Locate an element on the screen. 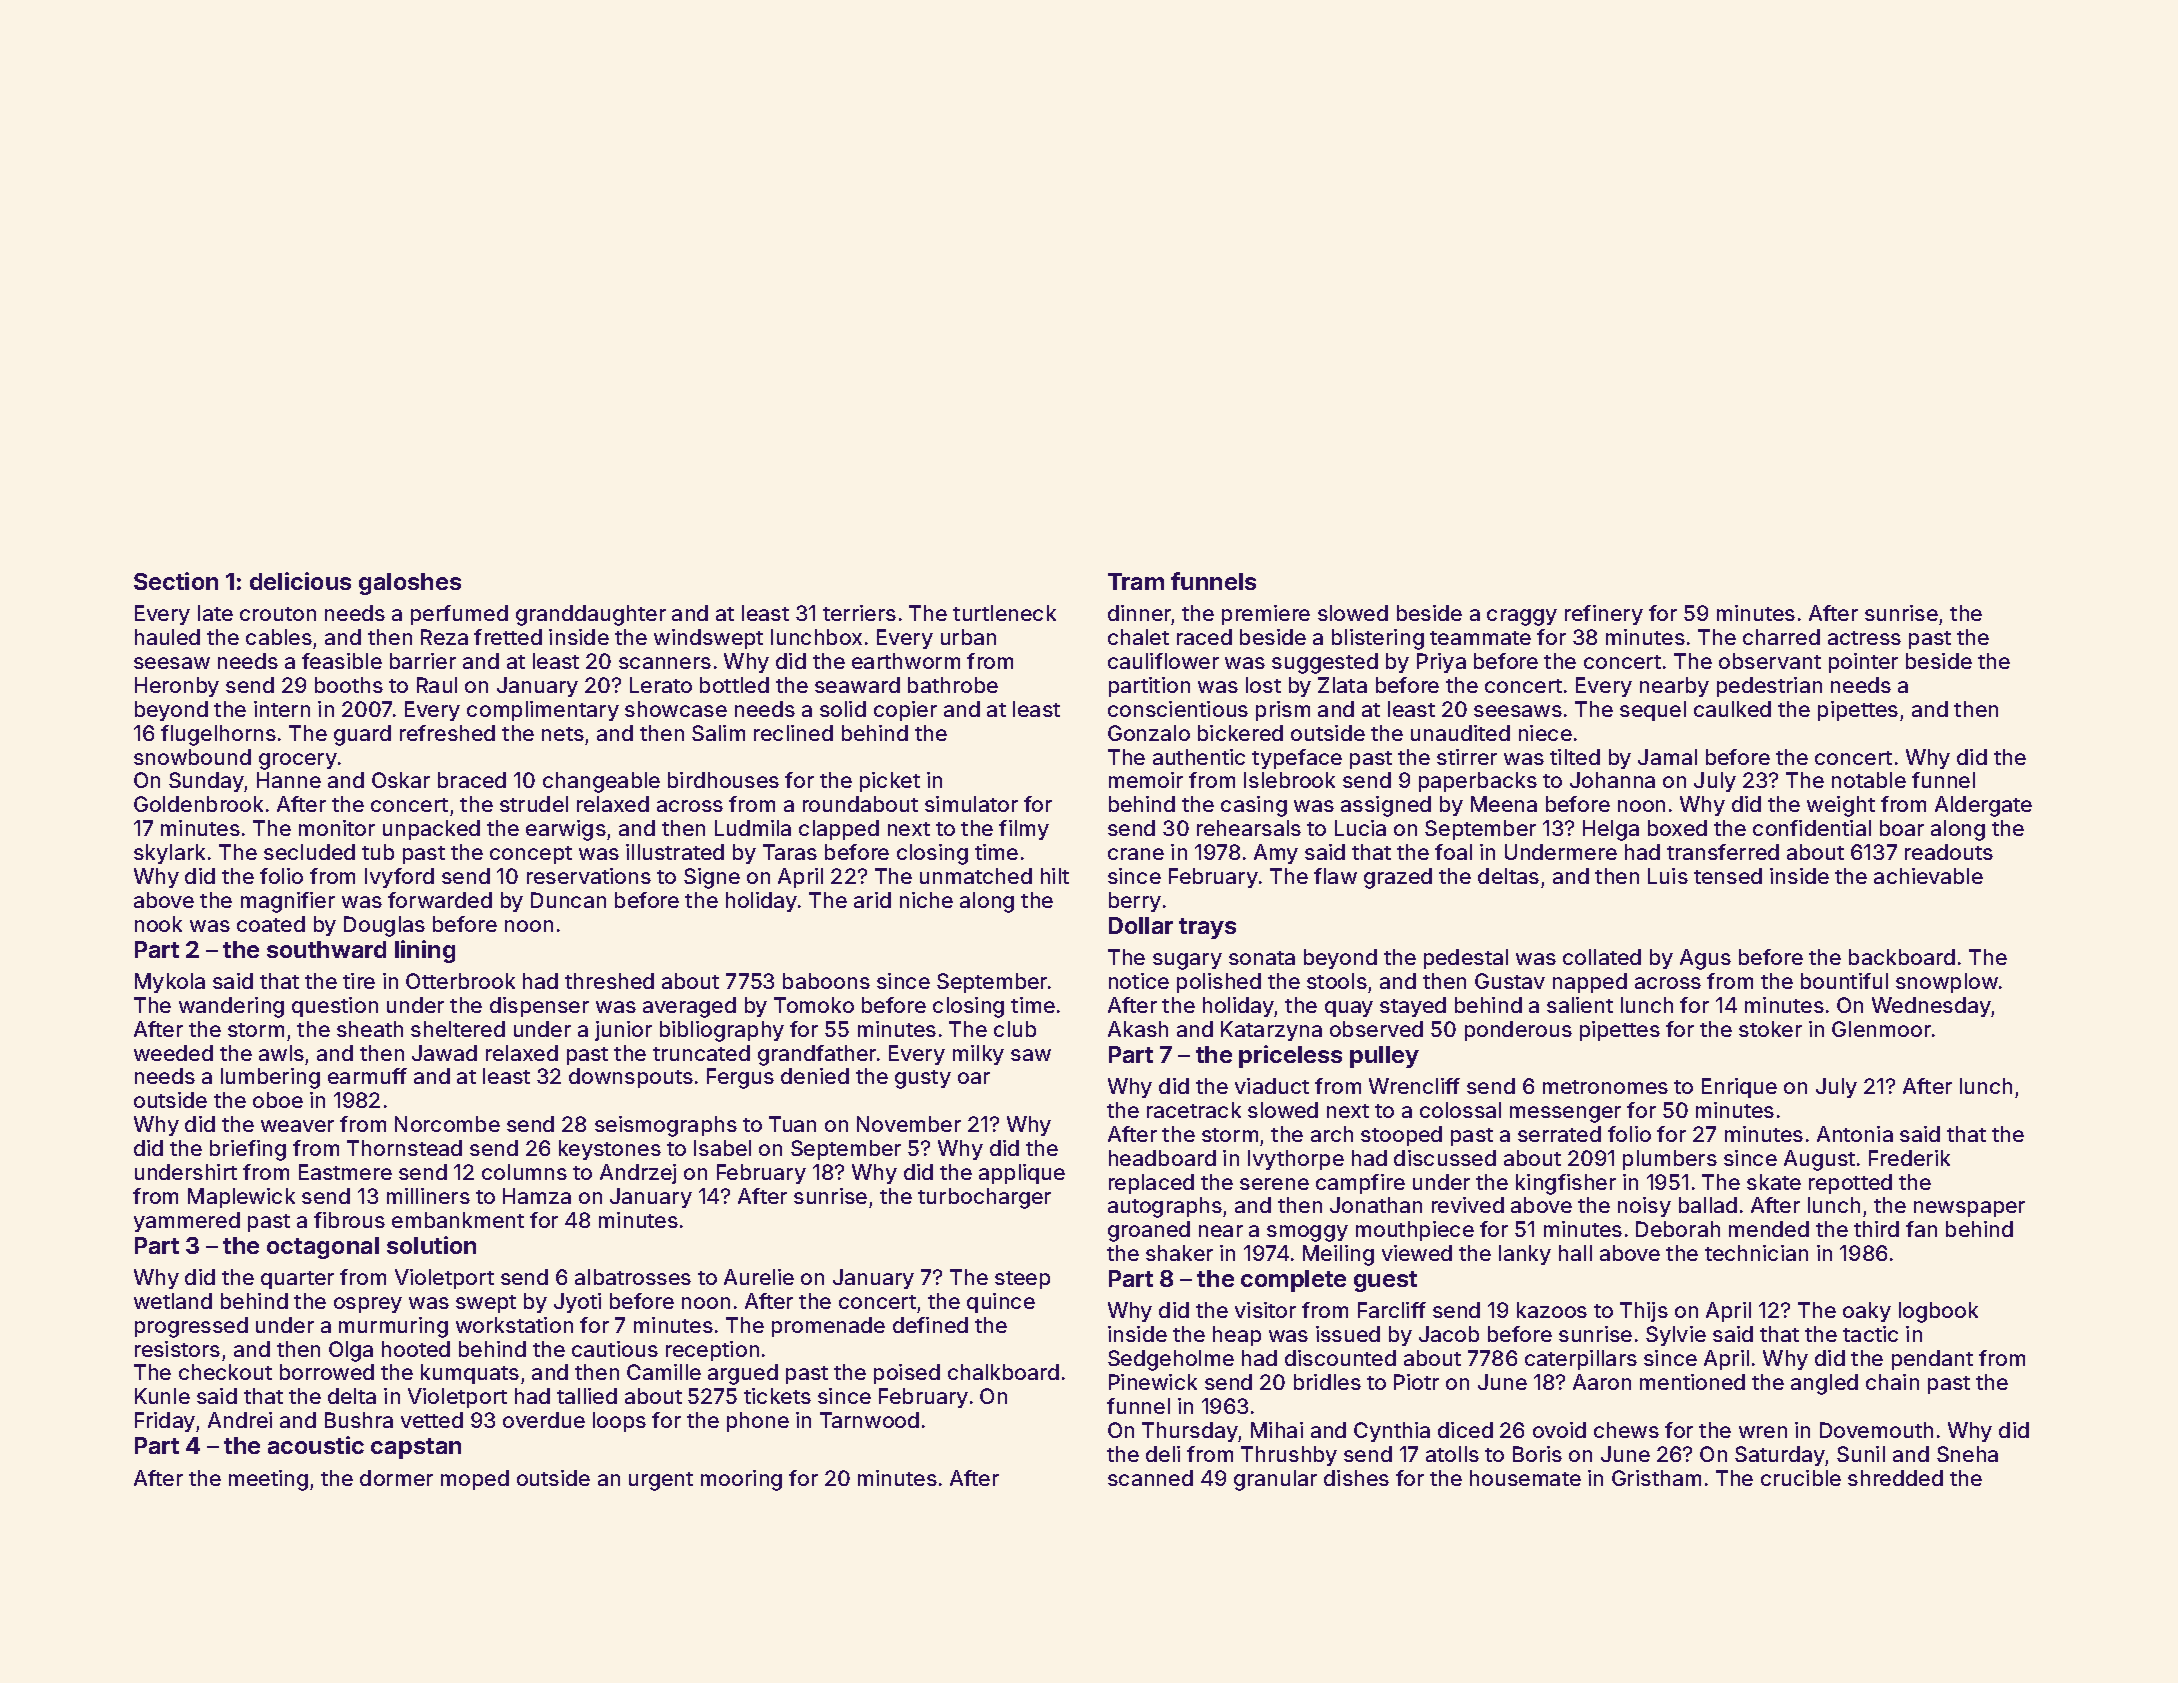  fan is located at coordinates (1921, 1229).
